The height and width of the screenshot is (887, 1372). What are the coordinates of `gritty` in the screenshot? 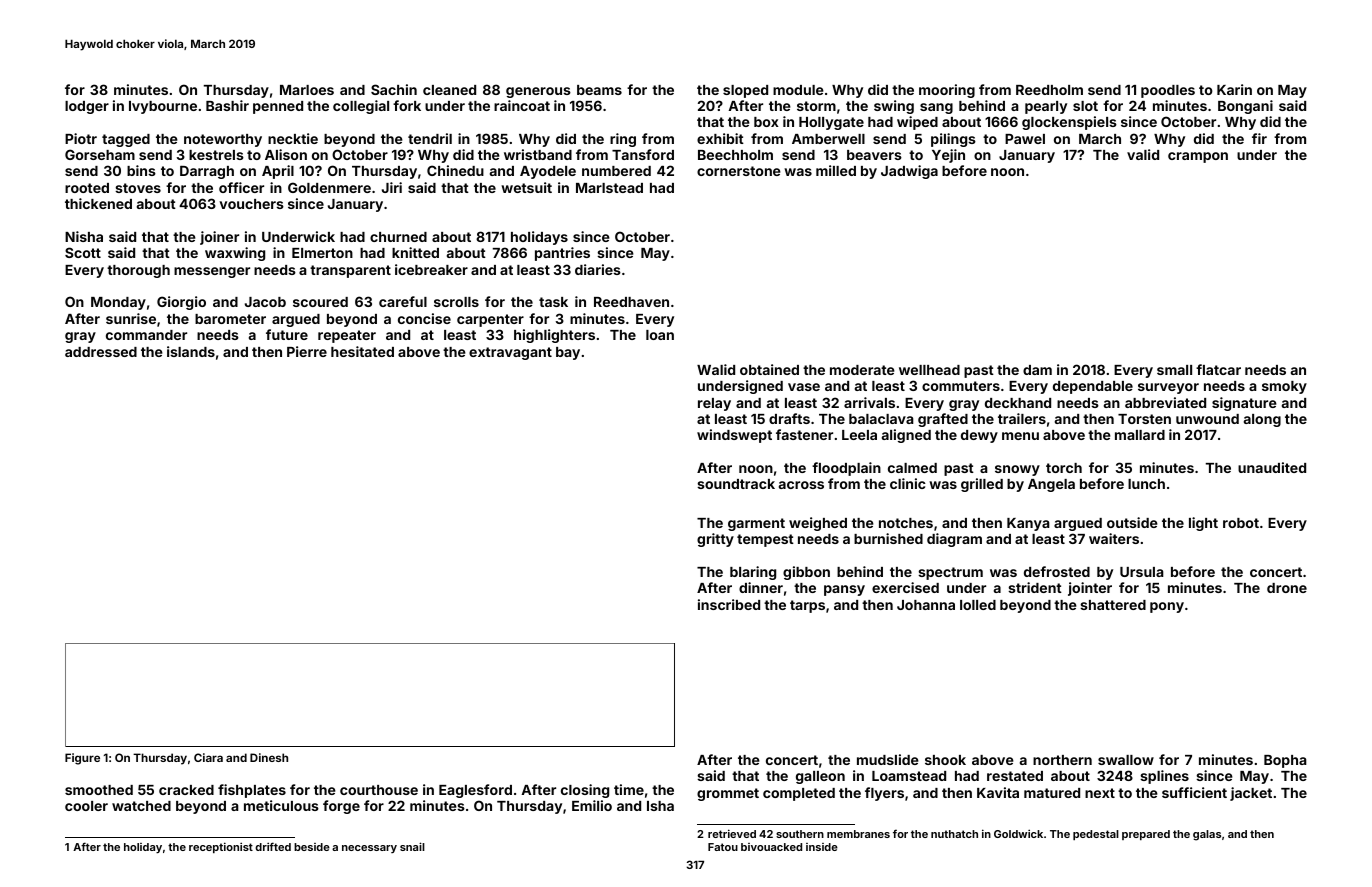 It's located at (715, 540).
